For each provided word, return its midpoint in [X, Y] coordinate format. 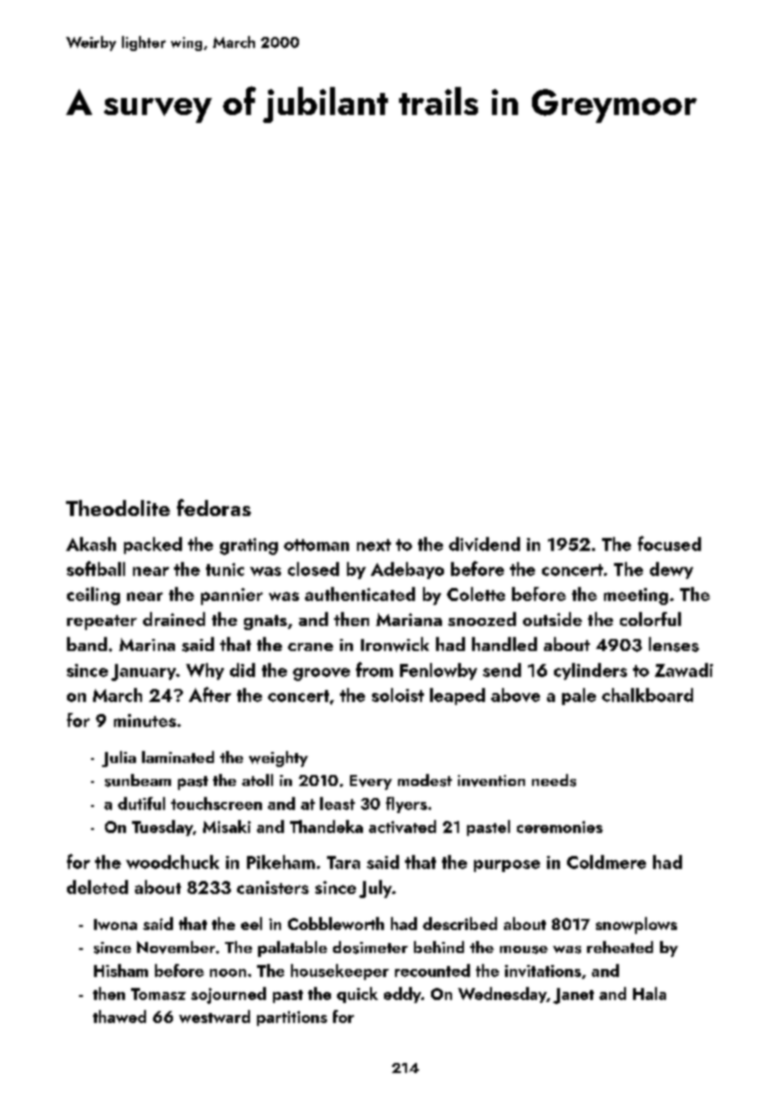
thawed [119, 1016]
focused [669, 543]
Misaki [227, 826]
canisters [273, 887]
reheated [620, 947]
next [374, 545]
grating [249, 546]
